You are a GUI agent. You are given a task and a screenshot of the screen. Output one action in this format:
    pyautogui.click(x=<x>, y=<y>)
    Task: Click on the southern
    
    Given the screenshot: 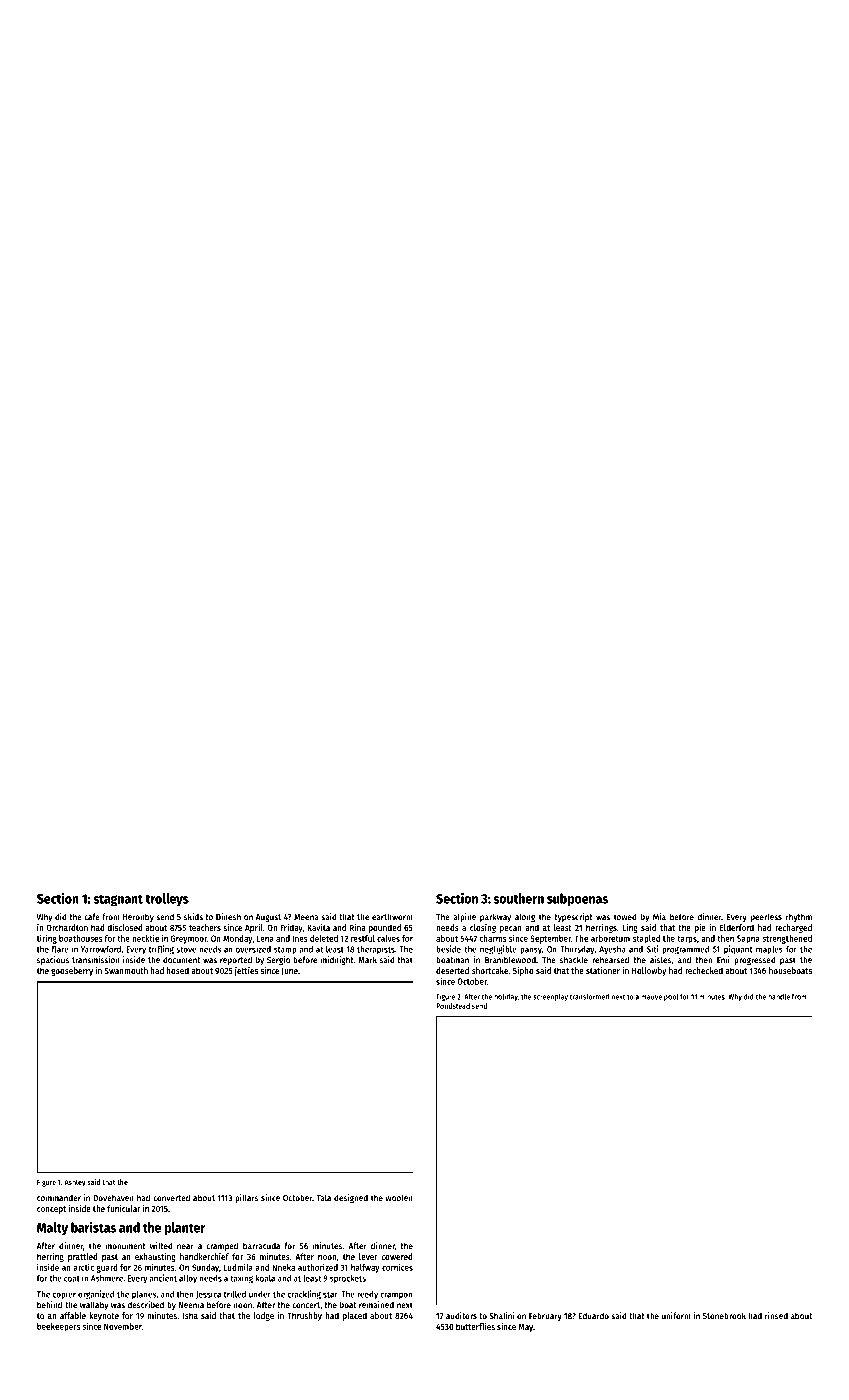 What is the action you would take?
    pyautogui.click(x=518, y=898)
